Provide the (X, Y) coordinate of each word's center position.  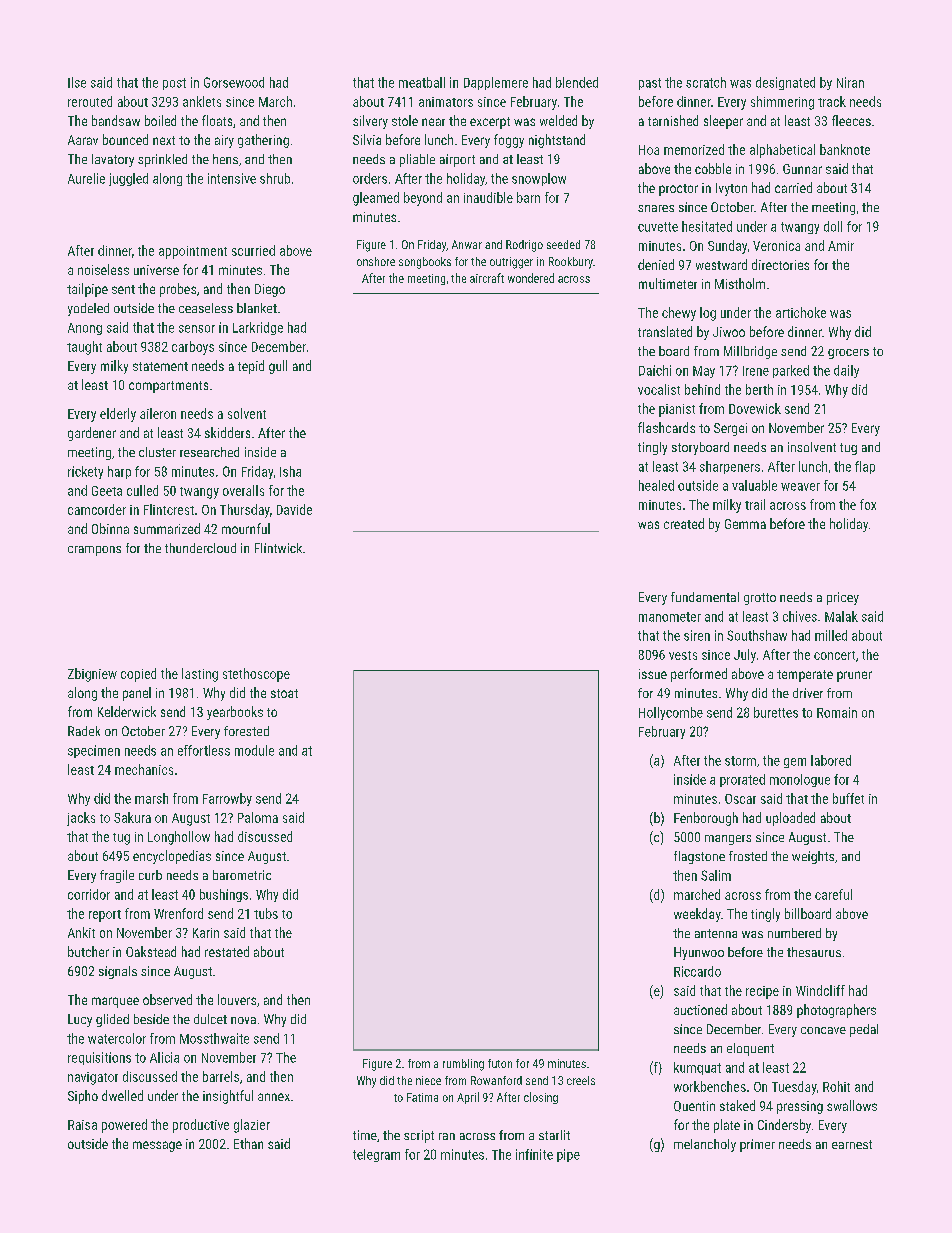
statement (160, 366)
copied (138, 675)
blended (577, 82)
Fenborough (706, 819)
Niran (850, 82)
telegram (376, 1155)
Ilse (77, 82)
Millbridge (750, 352)
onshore (376, 261)
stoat (284, 693)
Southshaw (757, 635)
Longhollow (179, 838)
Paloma (258, 817)
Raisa (82, 1125)
